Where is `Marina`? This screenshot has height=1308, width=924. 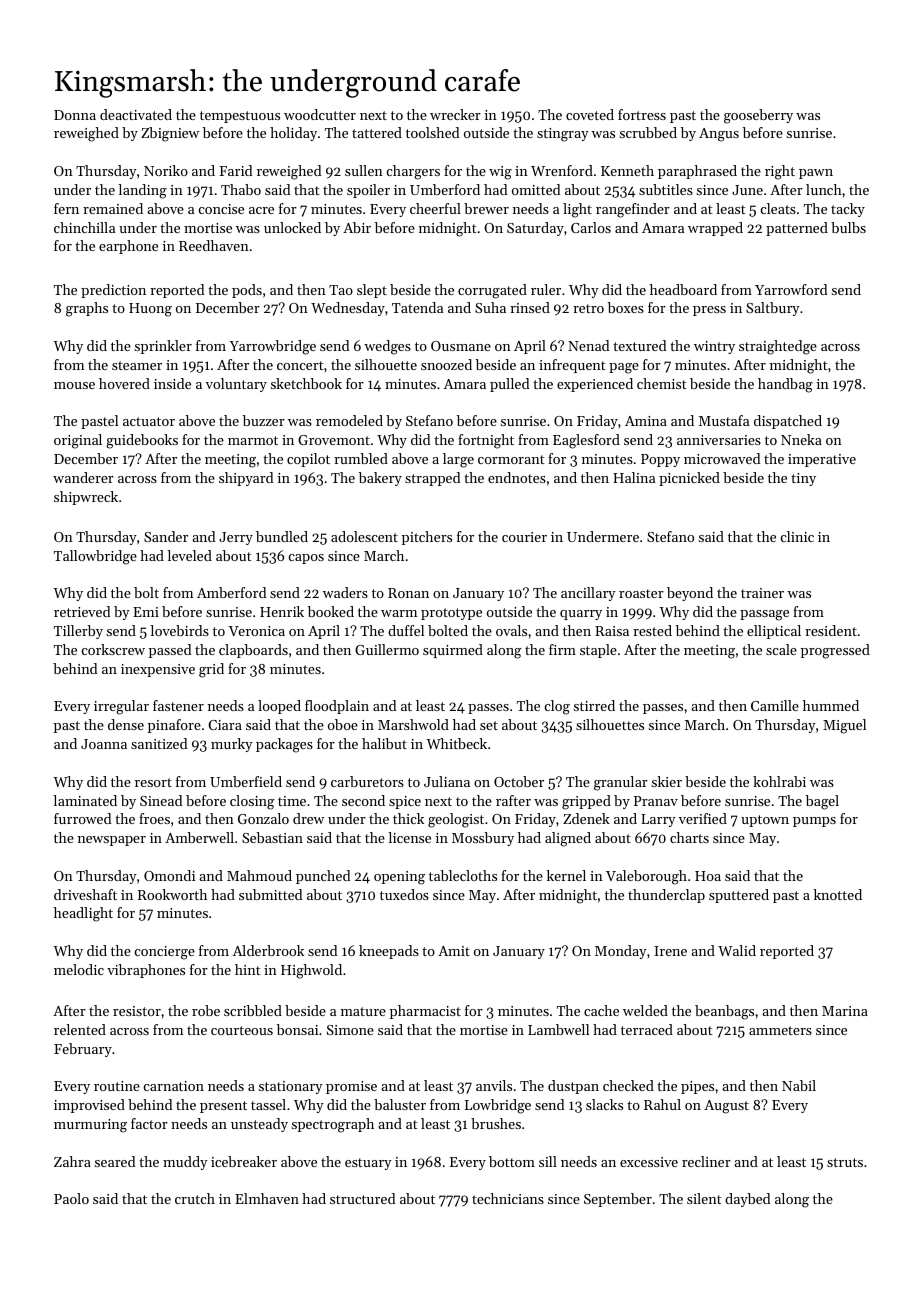 Marina is located at coordinates (845, 1011).
